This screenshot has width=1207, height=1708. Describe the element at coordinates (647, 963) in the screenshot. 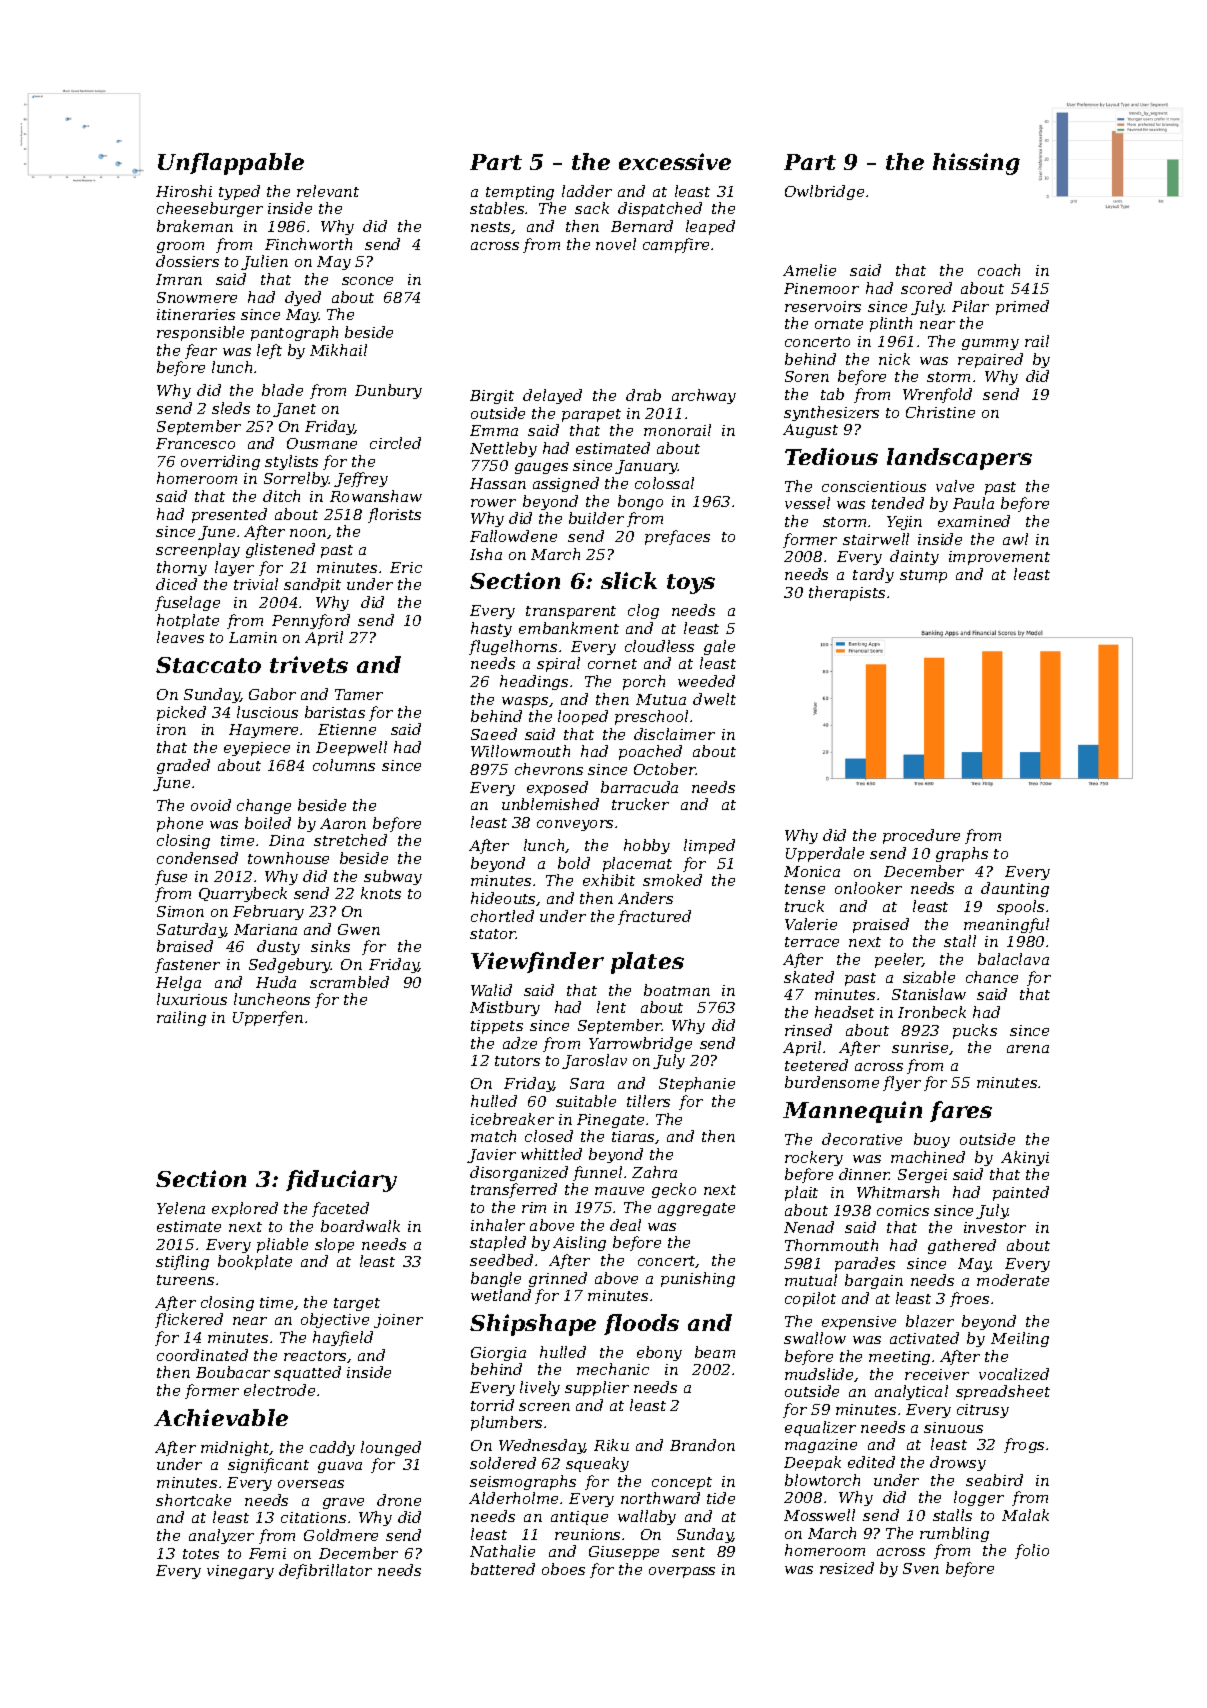

I see `plates` at that location.
